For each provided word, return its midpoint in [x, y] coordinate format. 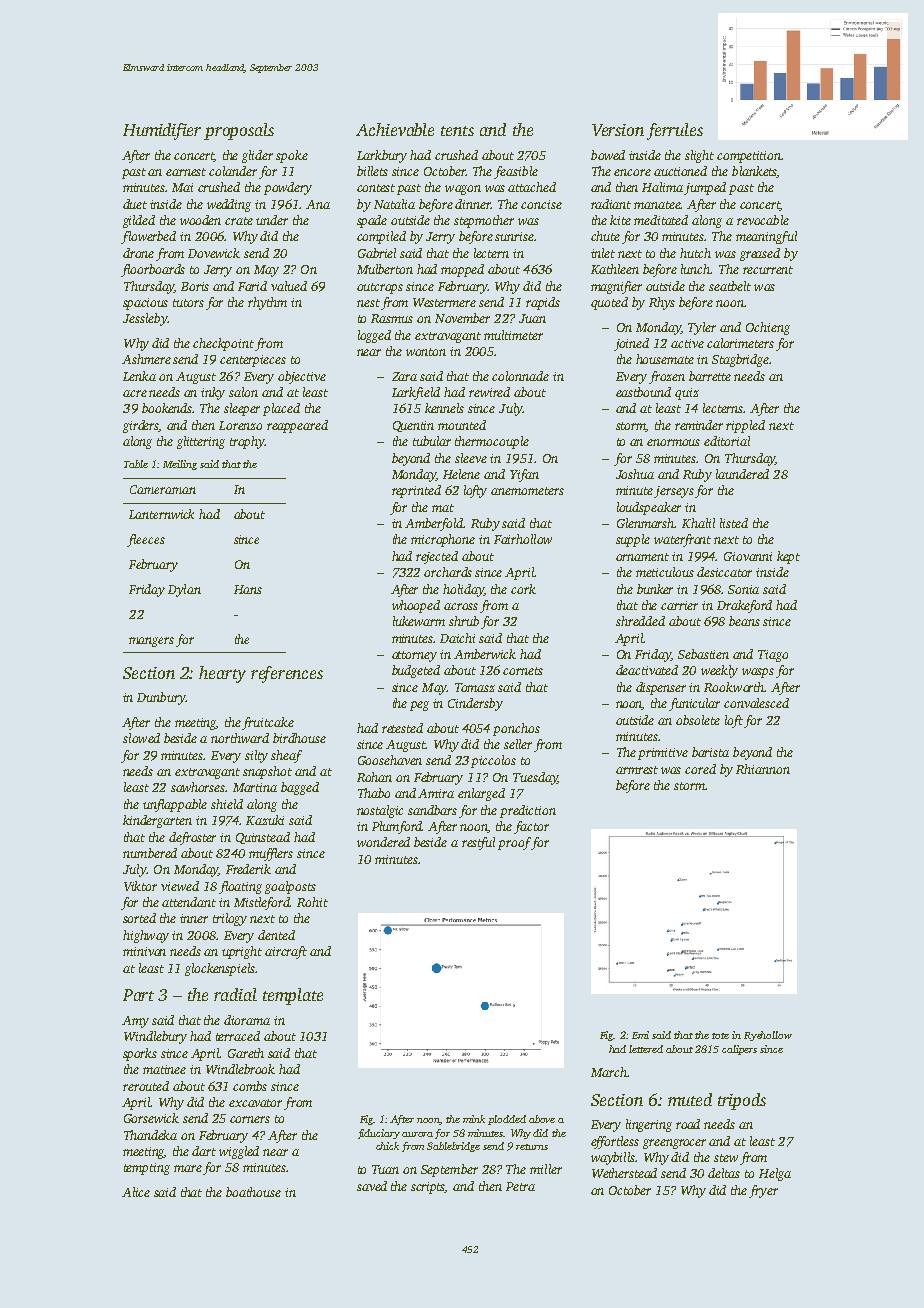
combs [250, 1086]
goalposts [290, 887]
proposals [239, 131]
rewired [489, 392]
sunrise [514, 236]
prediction [528, 811]
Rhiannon [763, 769]
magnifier [616, 287]
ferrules [675, 131]
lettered [646, 1049]
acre [135, 393]
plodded [507, 1120]
